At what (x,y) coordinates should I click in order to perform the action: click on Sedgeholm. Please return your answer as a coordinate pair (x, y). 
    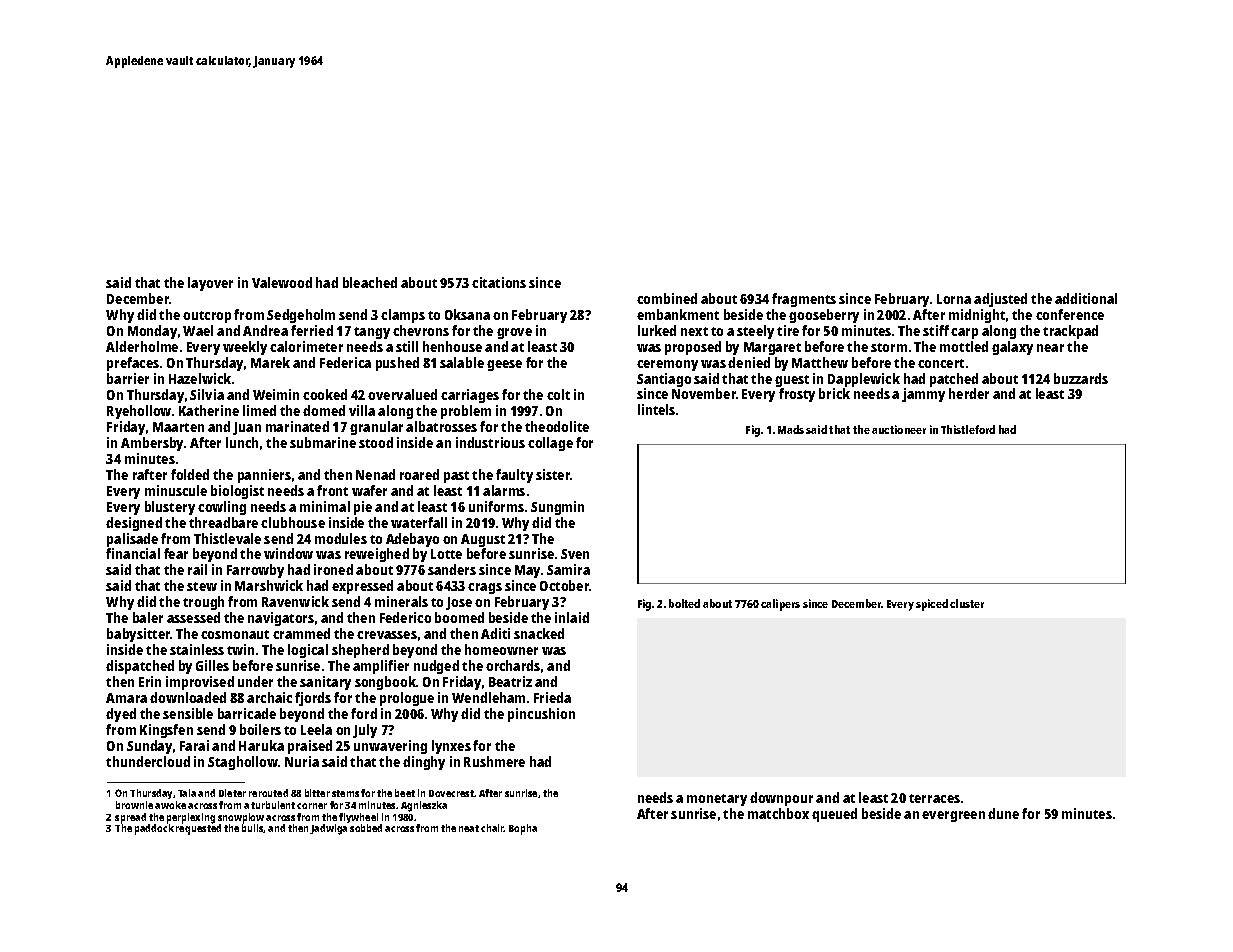
    Looking at the image, I should click on (301, 316).
